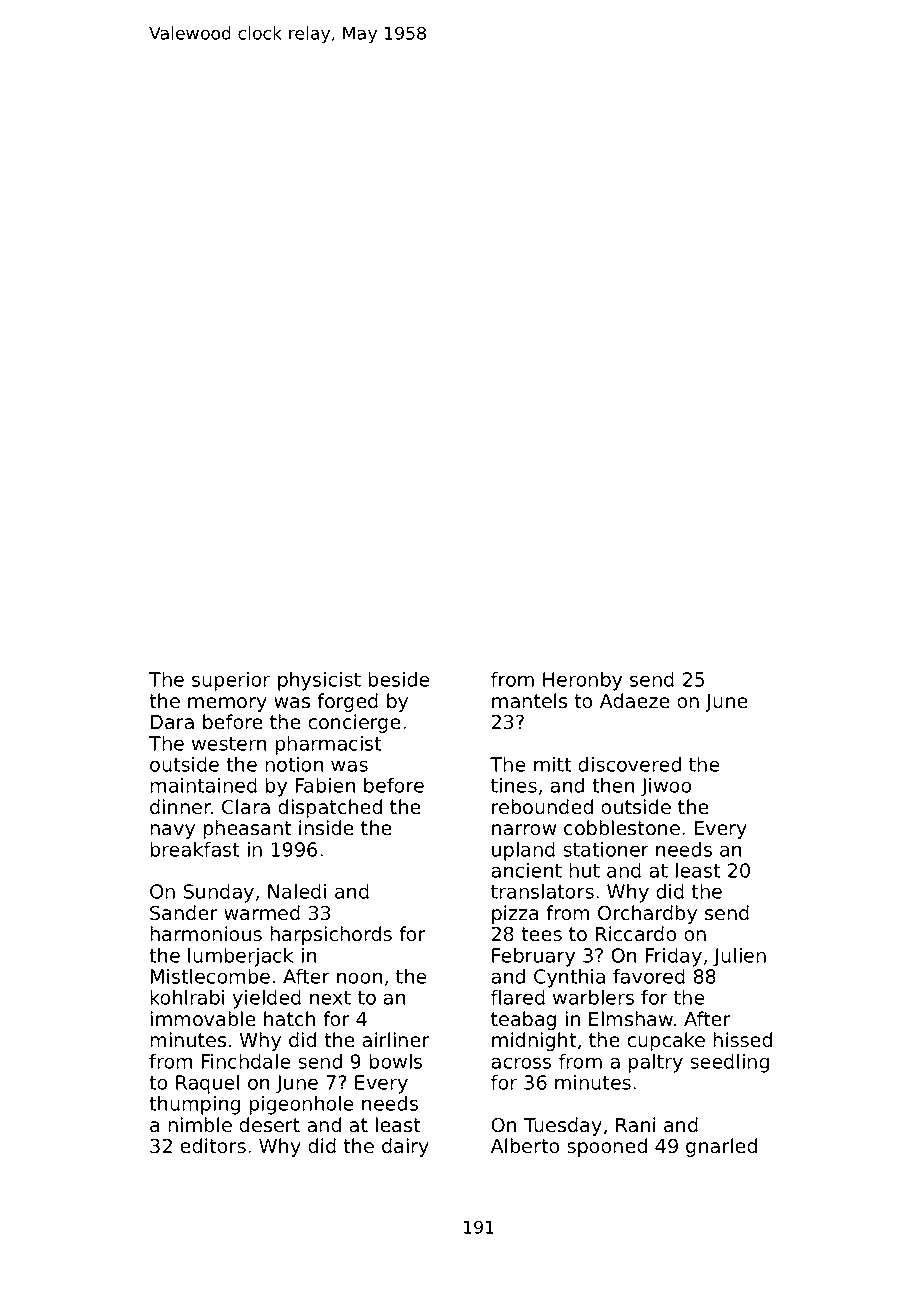  What do you see at coordinates (515, 914) in the screenshot?
I see `pizza` at bounding box center [515, 914].
